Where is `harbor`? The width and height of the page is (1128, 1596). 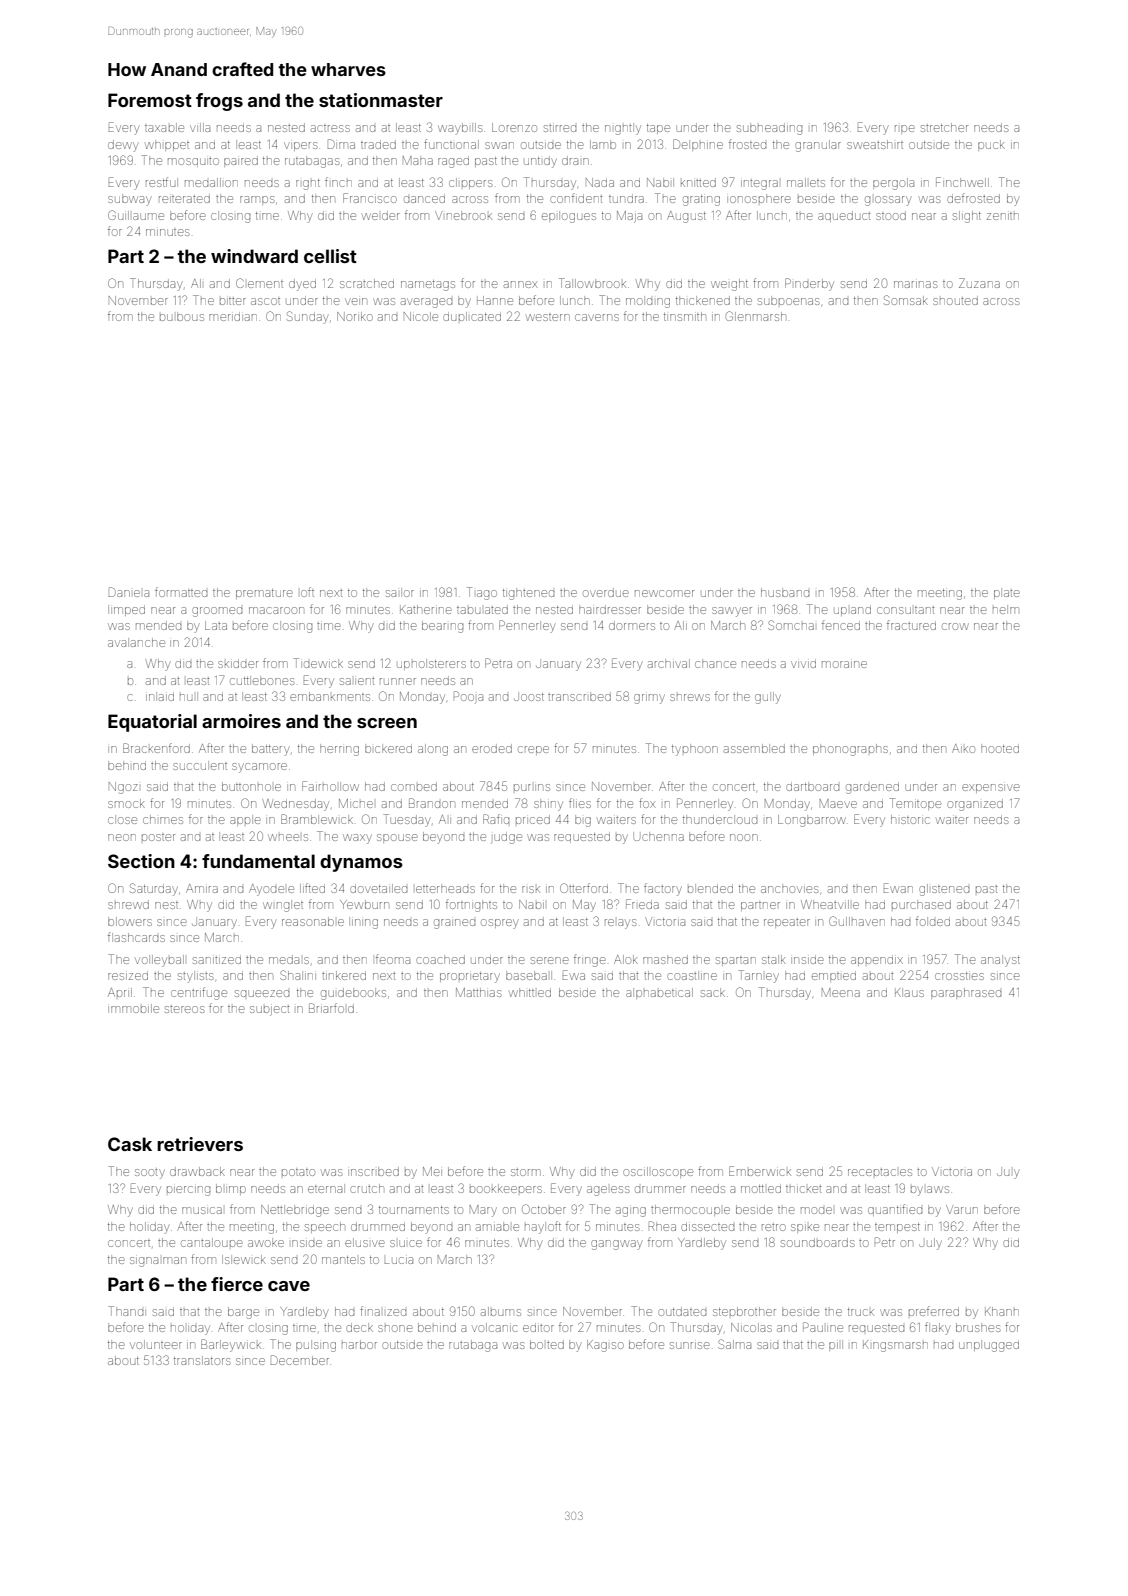 harbor is located at coordinates (359, 1344).
